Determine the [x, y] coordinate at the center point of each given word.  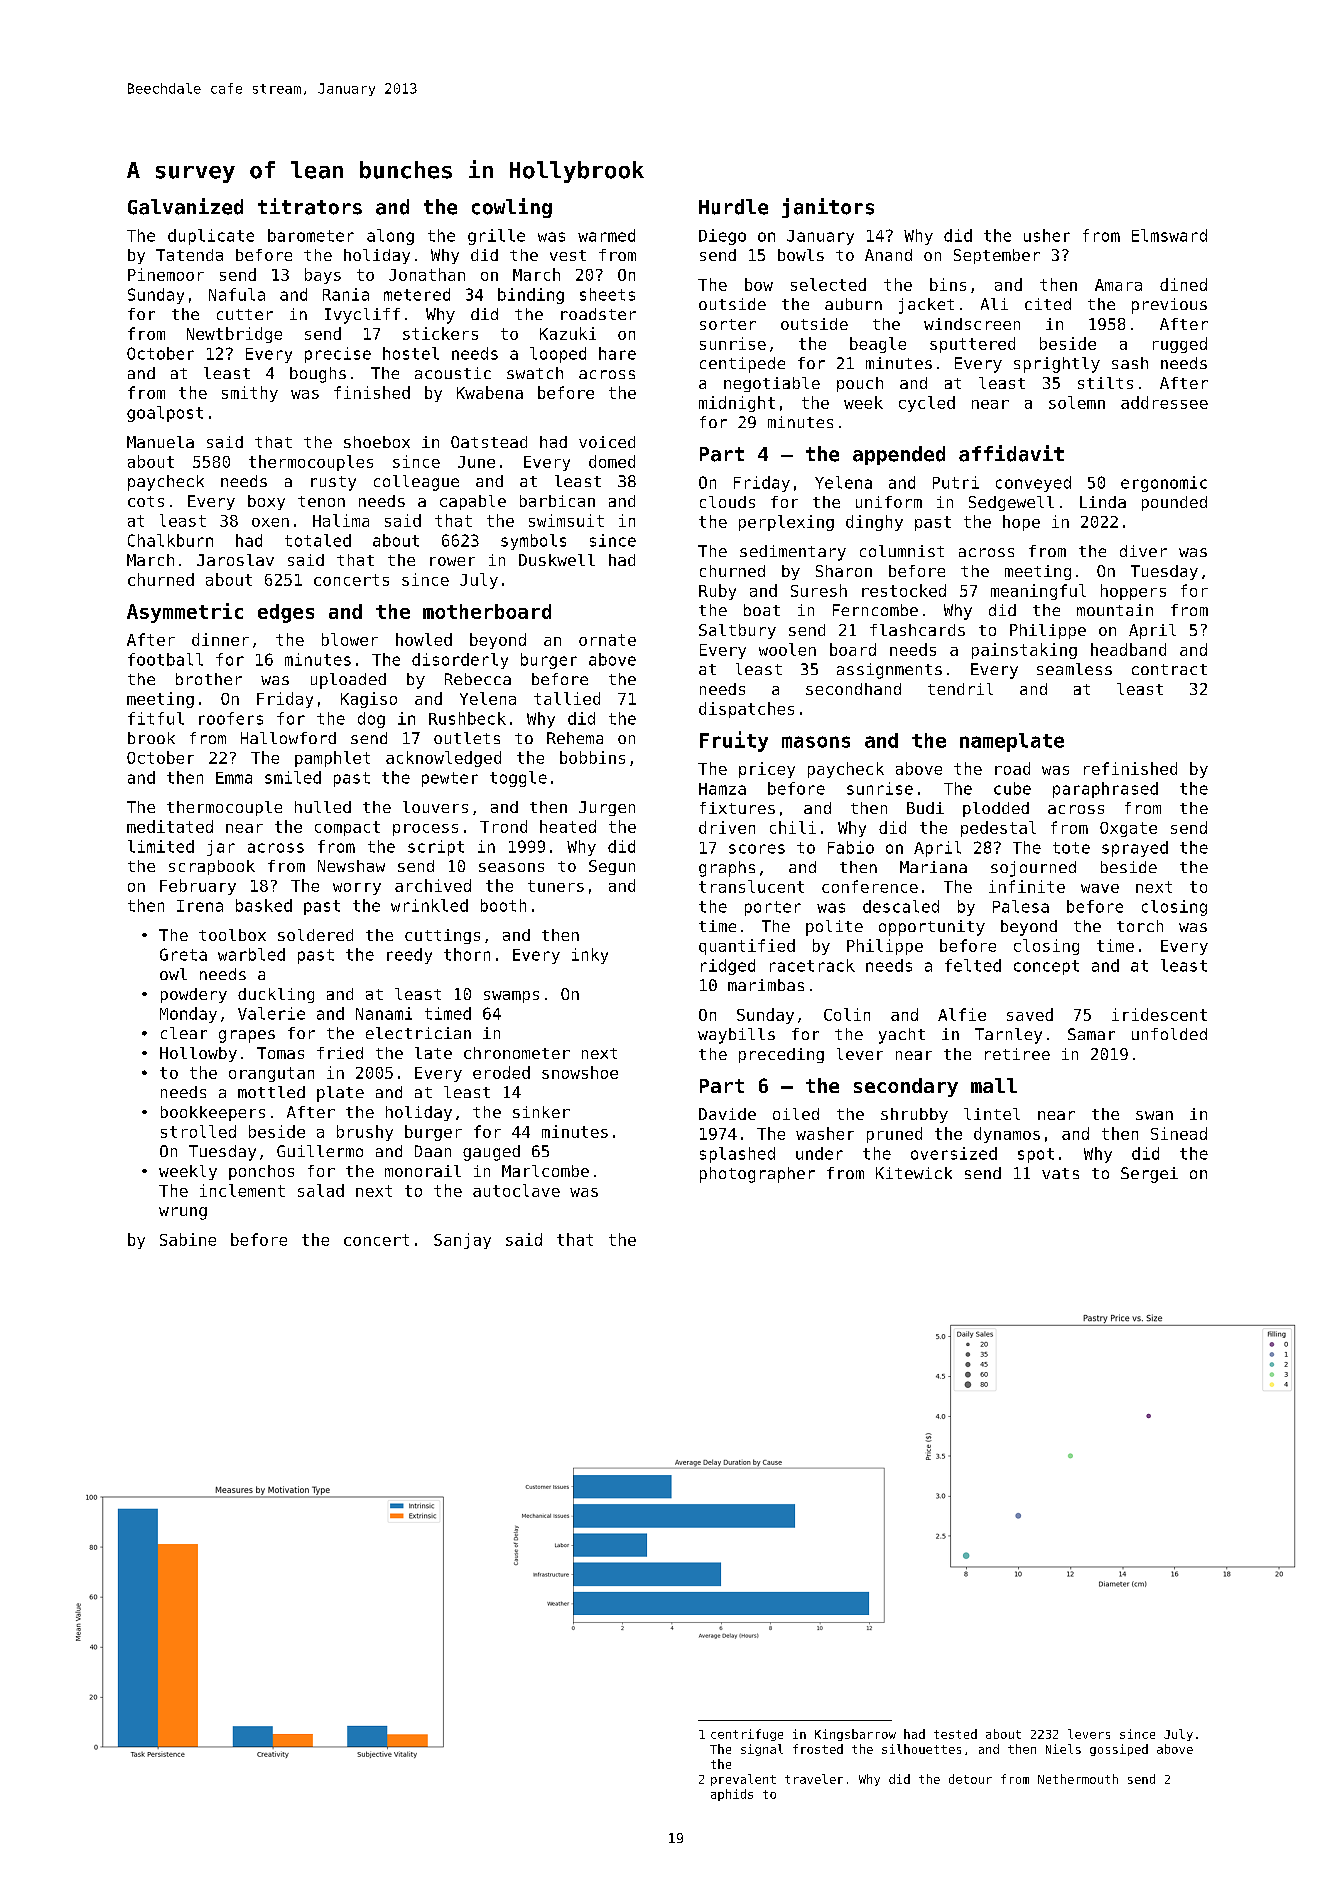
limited [161, 846]
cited [1048, 304]
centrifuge [747, 1735]
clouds [727, 502]
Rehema [575, 738]
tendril [960, 689]
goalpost [165, 414]
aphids [732, 1795]
